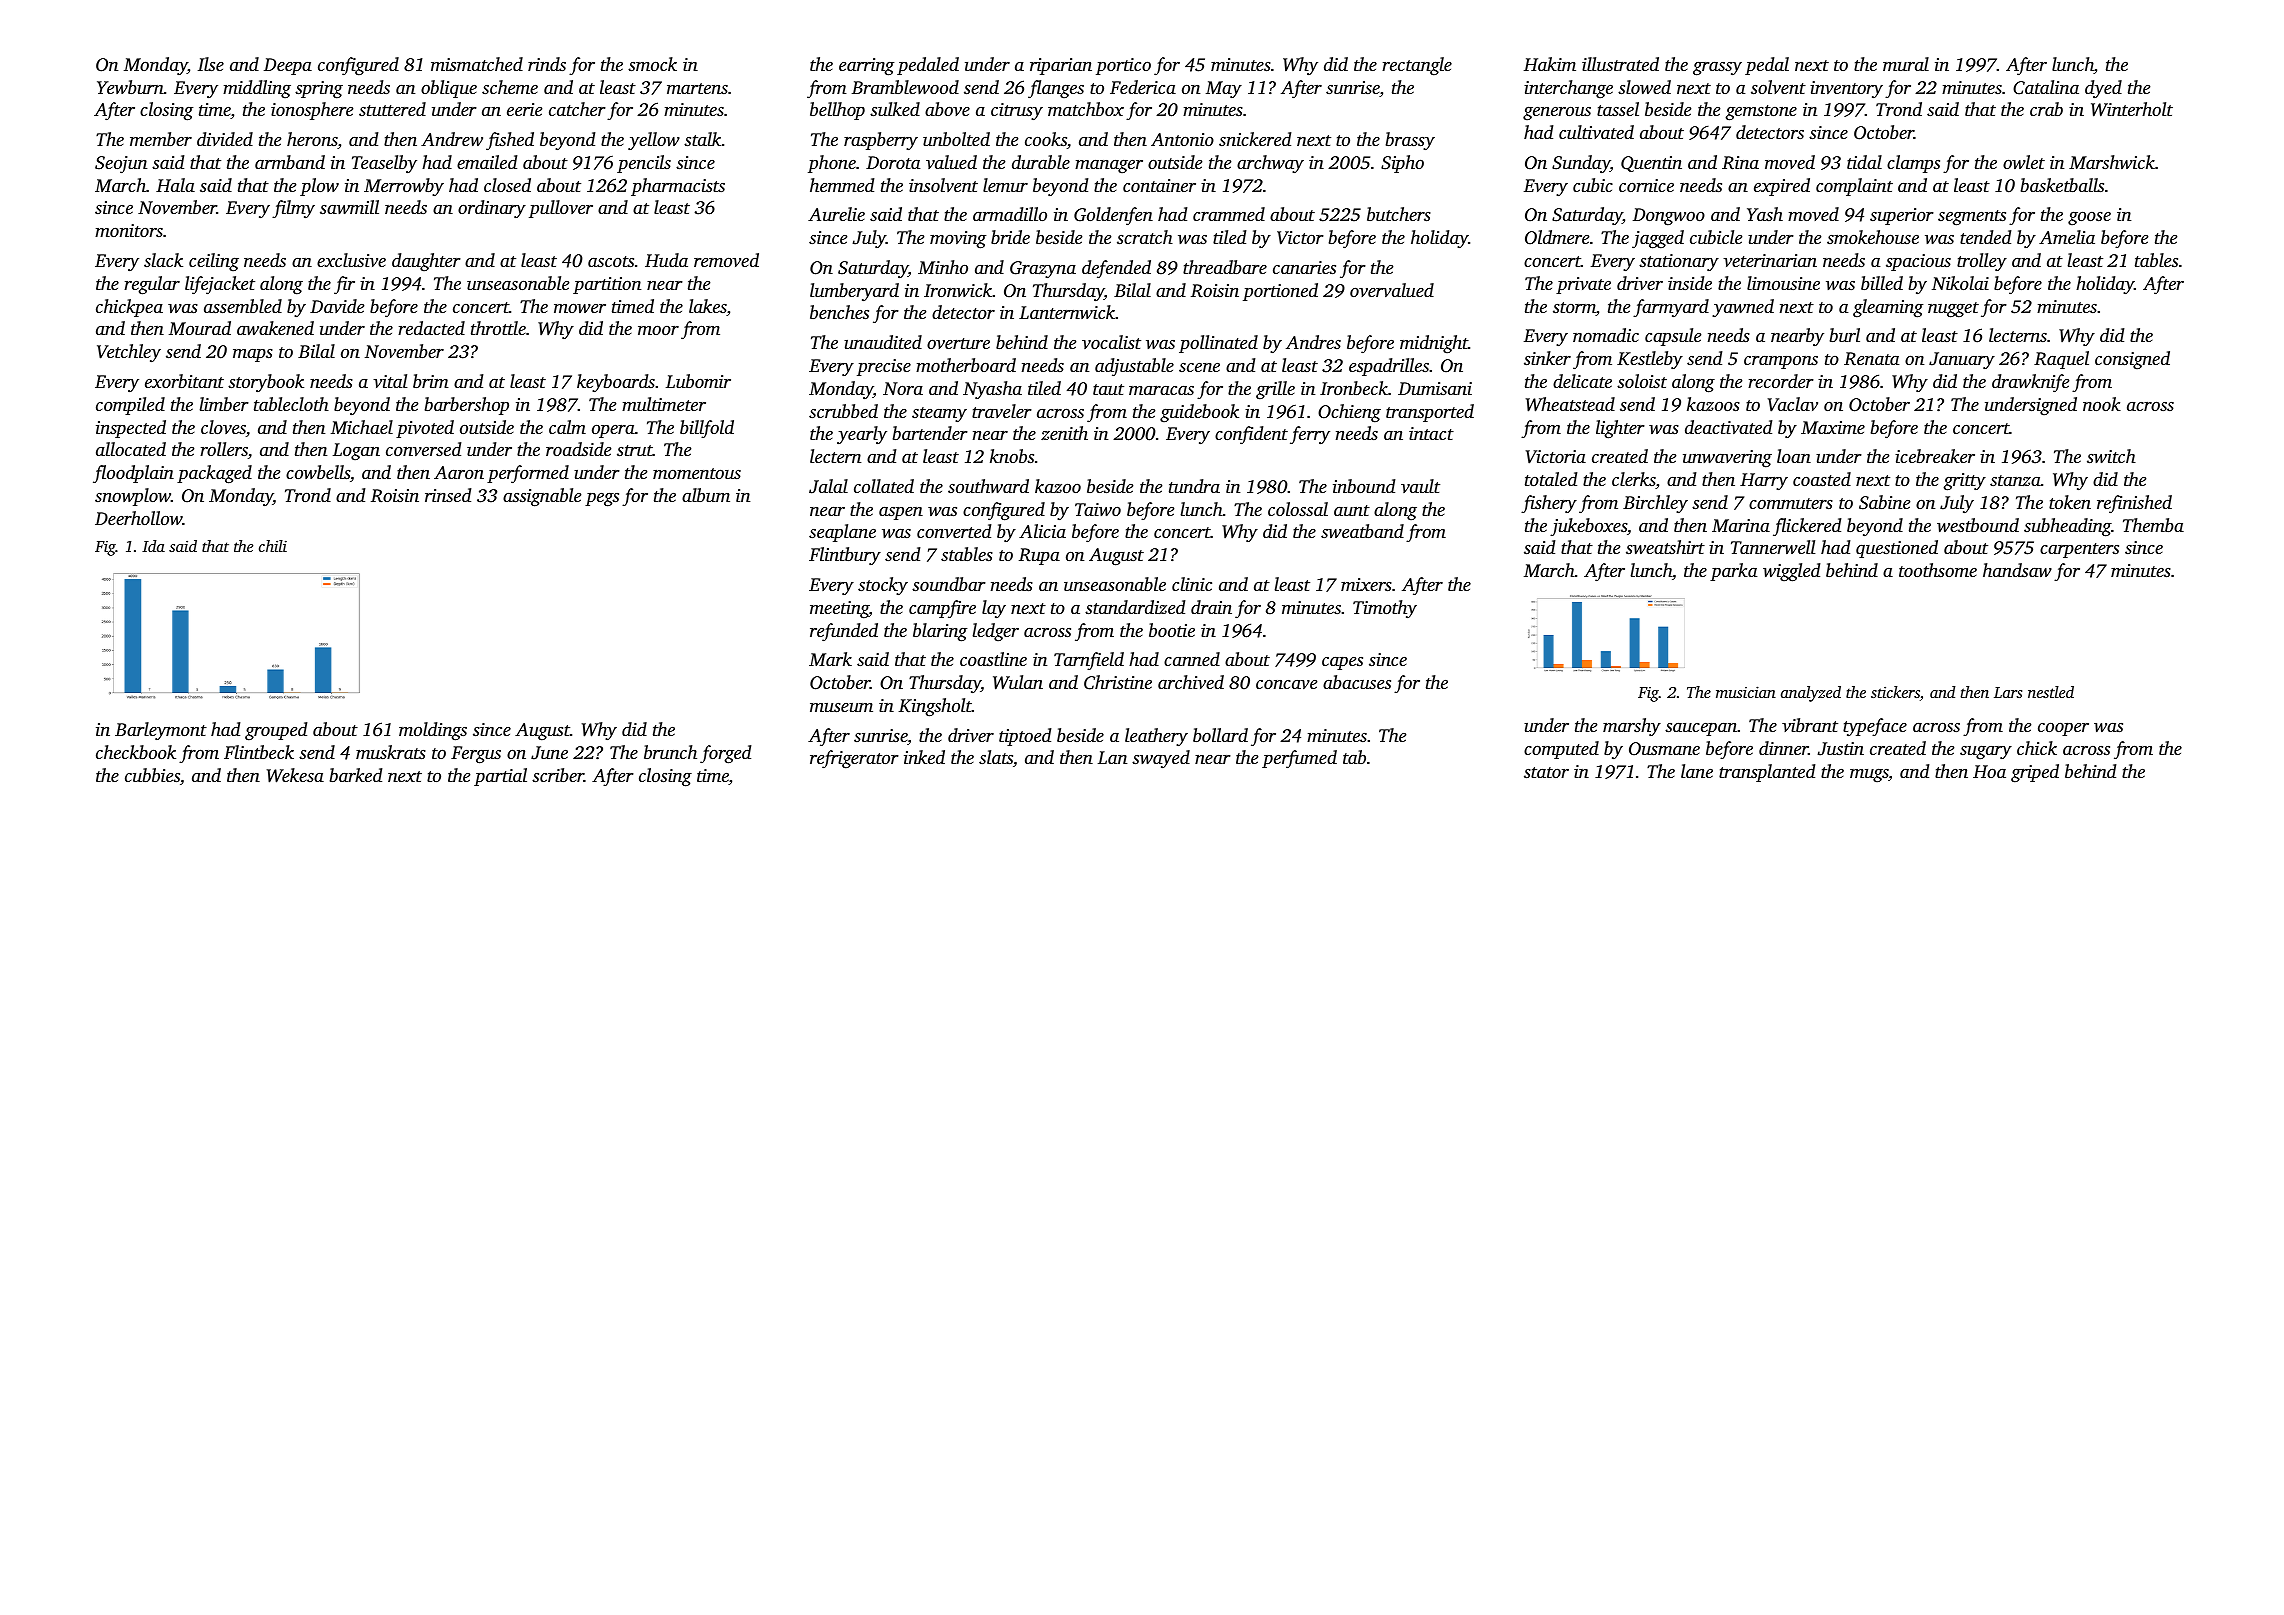 Image resolution: width=2284 pixels, height=1615 pixels. Describe the element at coordinates (1679, 262) in the screenshot. I see `stationary` at that location.
